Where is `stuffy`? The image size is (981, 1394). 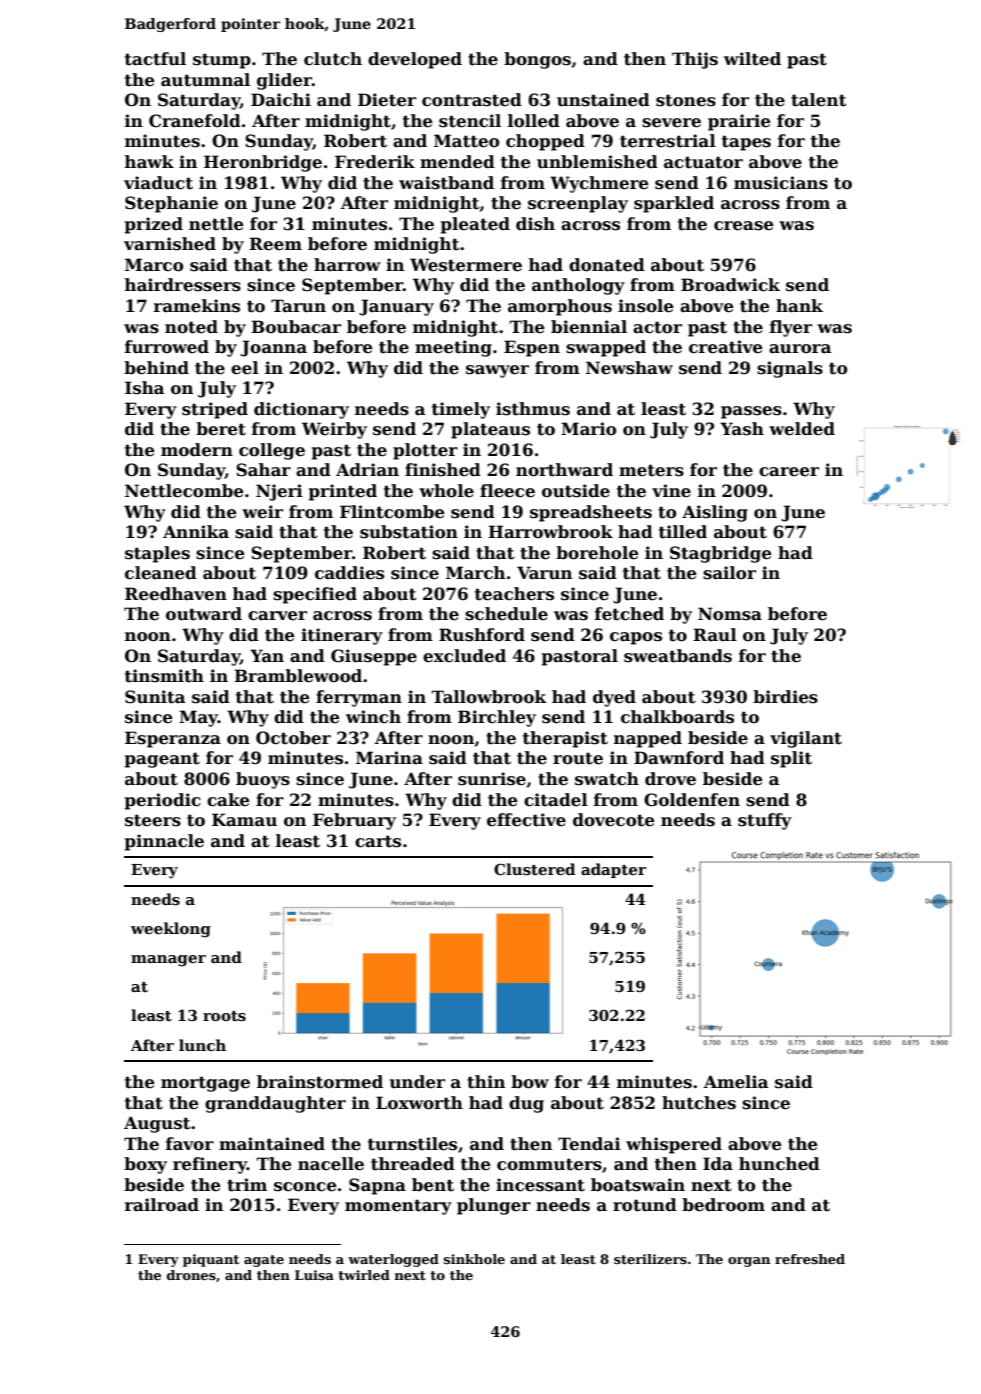
stuffy is located at coordinates (765, 821).
